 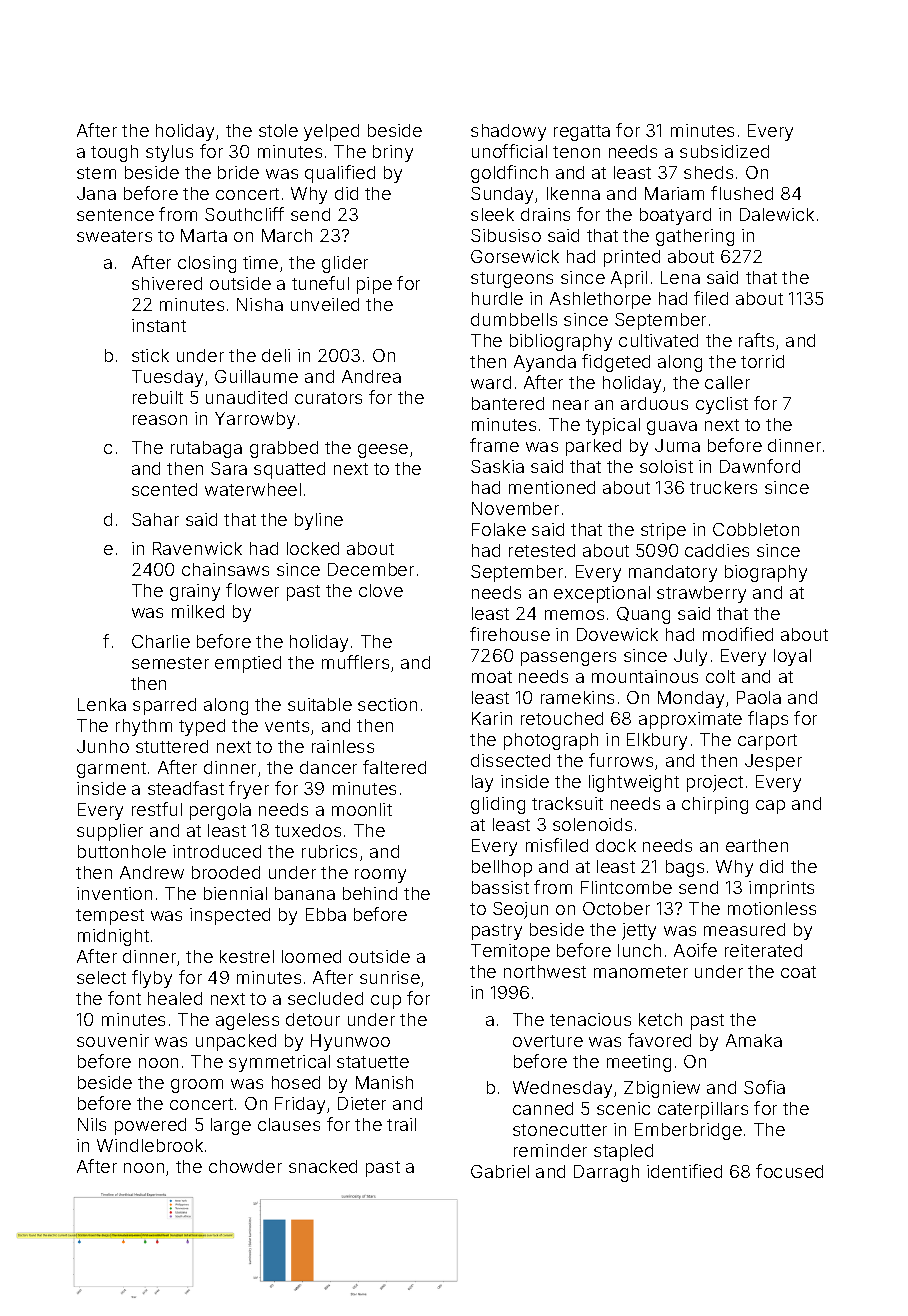 What do you see at coordinates (278, 130) in the image?
I see `stole` at bounding box center [278, 130].
